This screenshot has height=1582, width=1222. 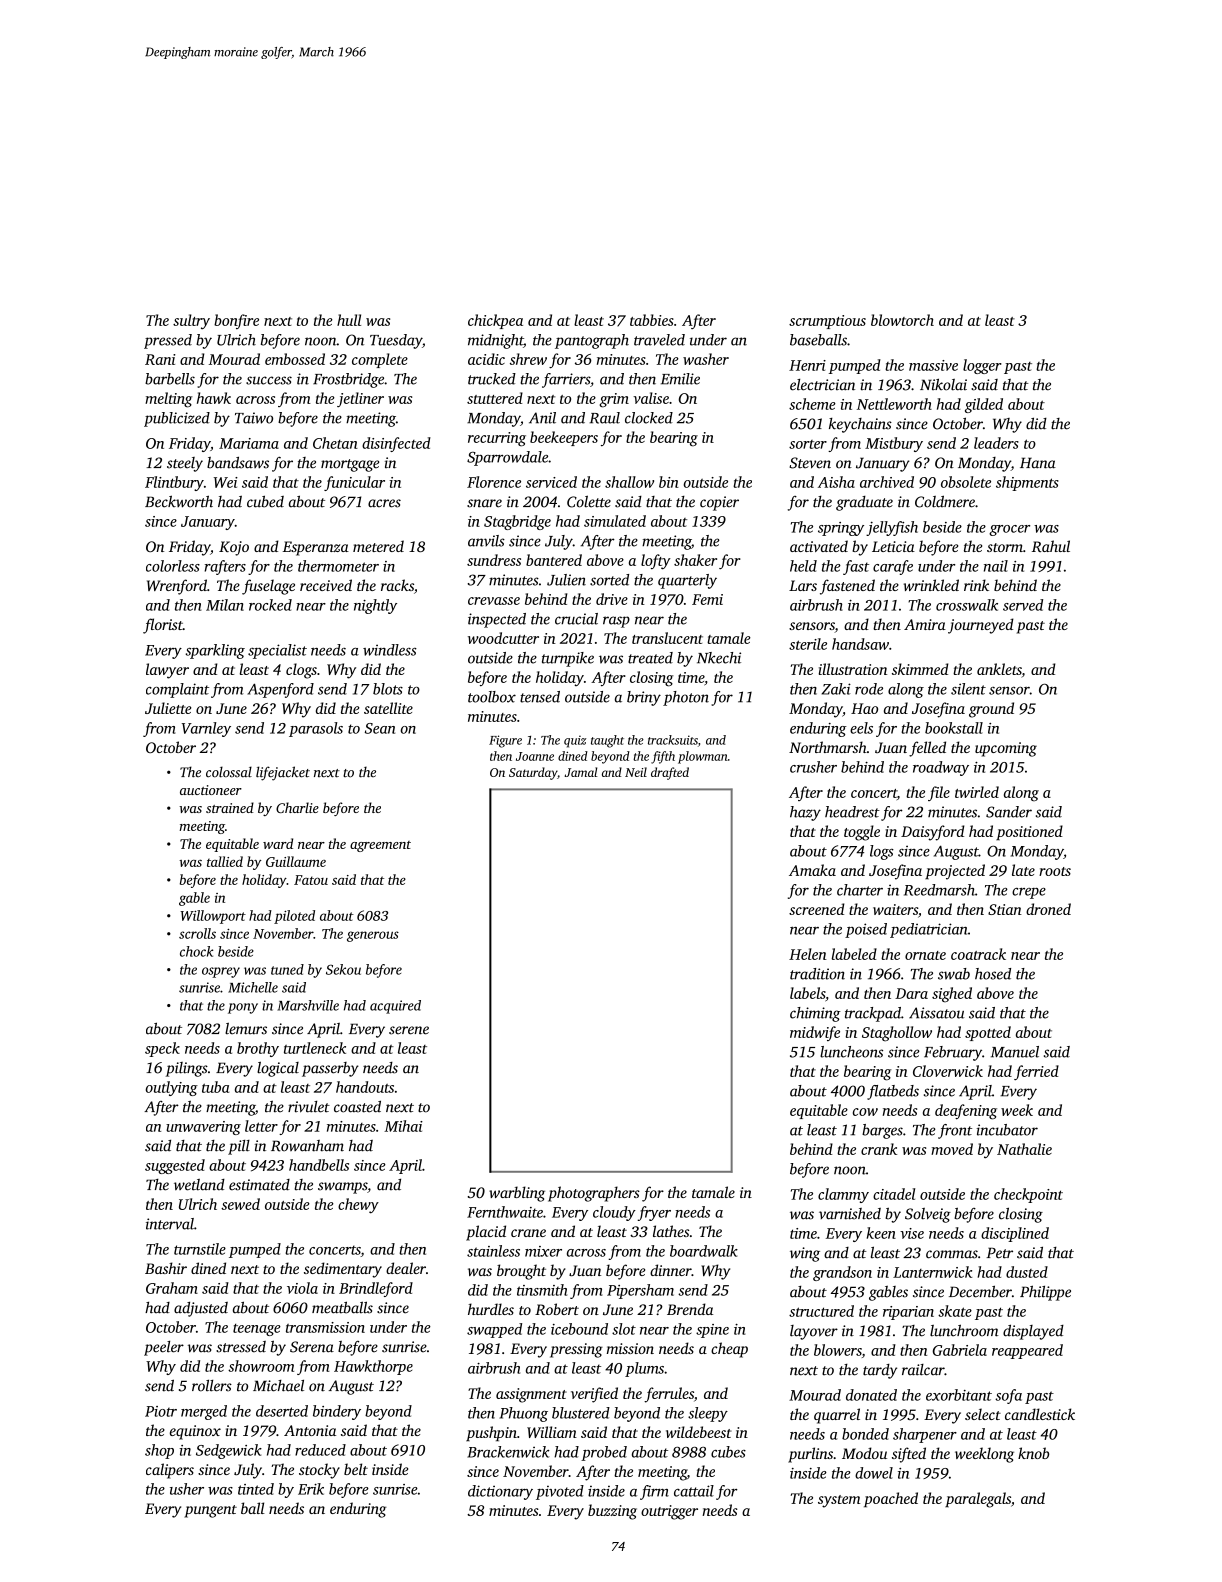 I want to click on trackpad, so click(x=873, y=1014).
